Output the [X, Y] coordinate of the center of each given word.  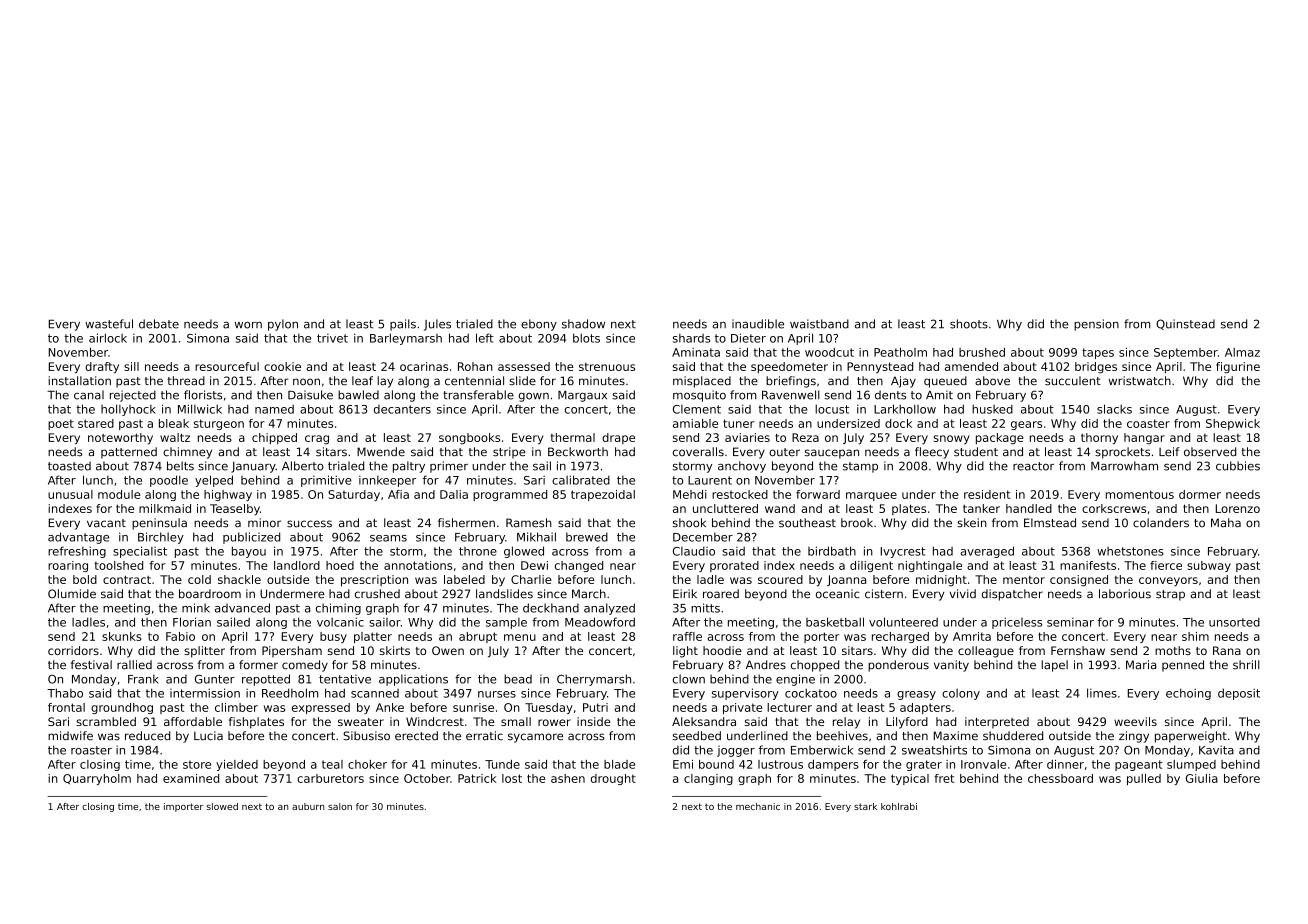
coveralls [698, 452]
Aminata [696, 352]
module [119, 494]
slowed [222, 806]
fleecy [932, 453]
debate [159, 324]
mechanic [758, 806]
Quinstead [1185, 324]
